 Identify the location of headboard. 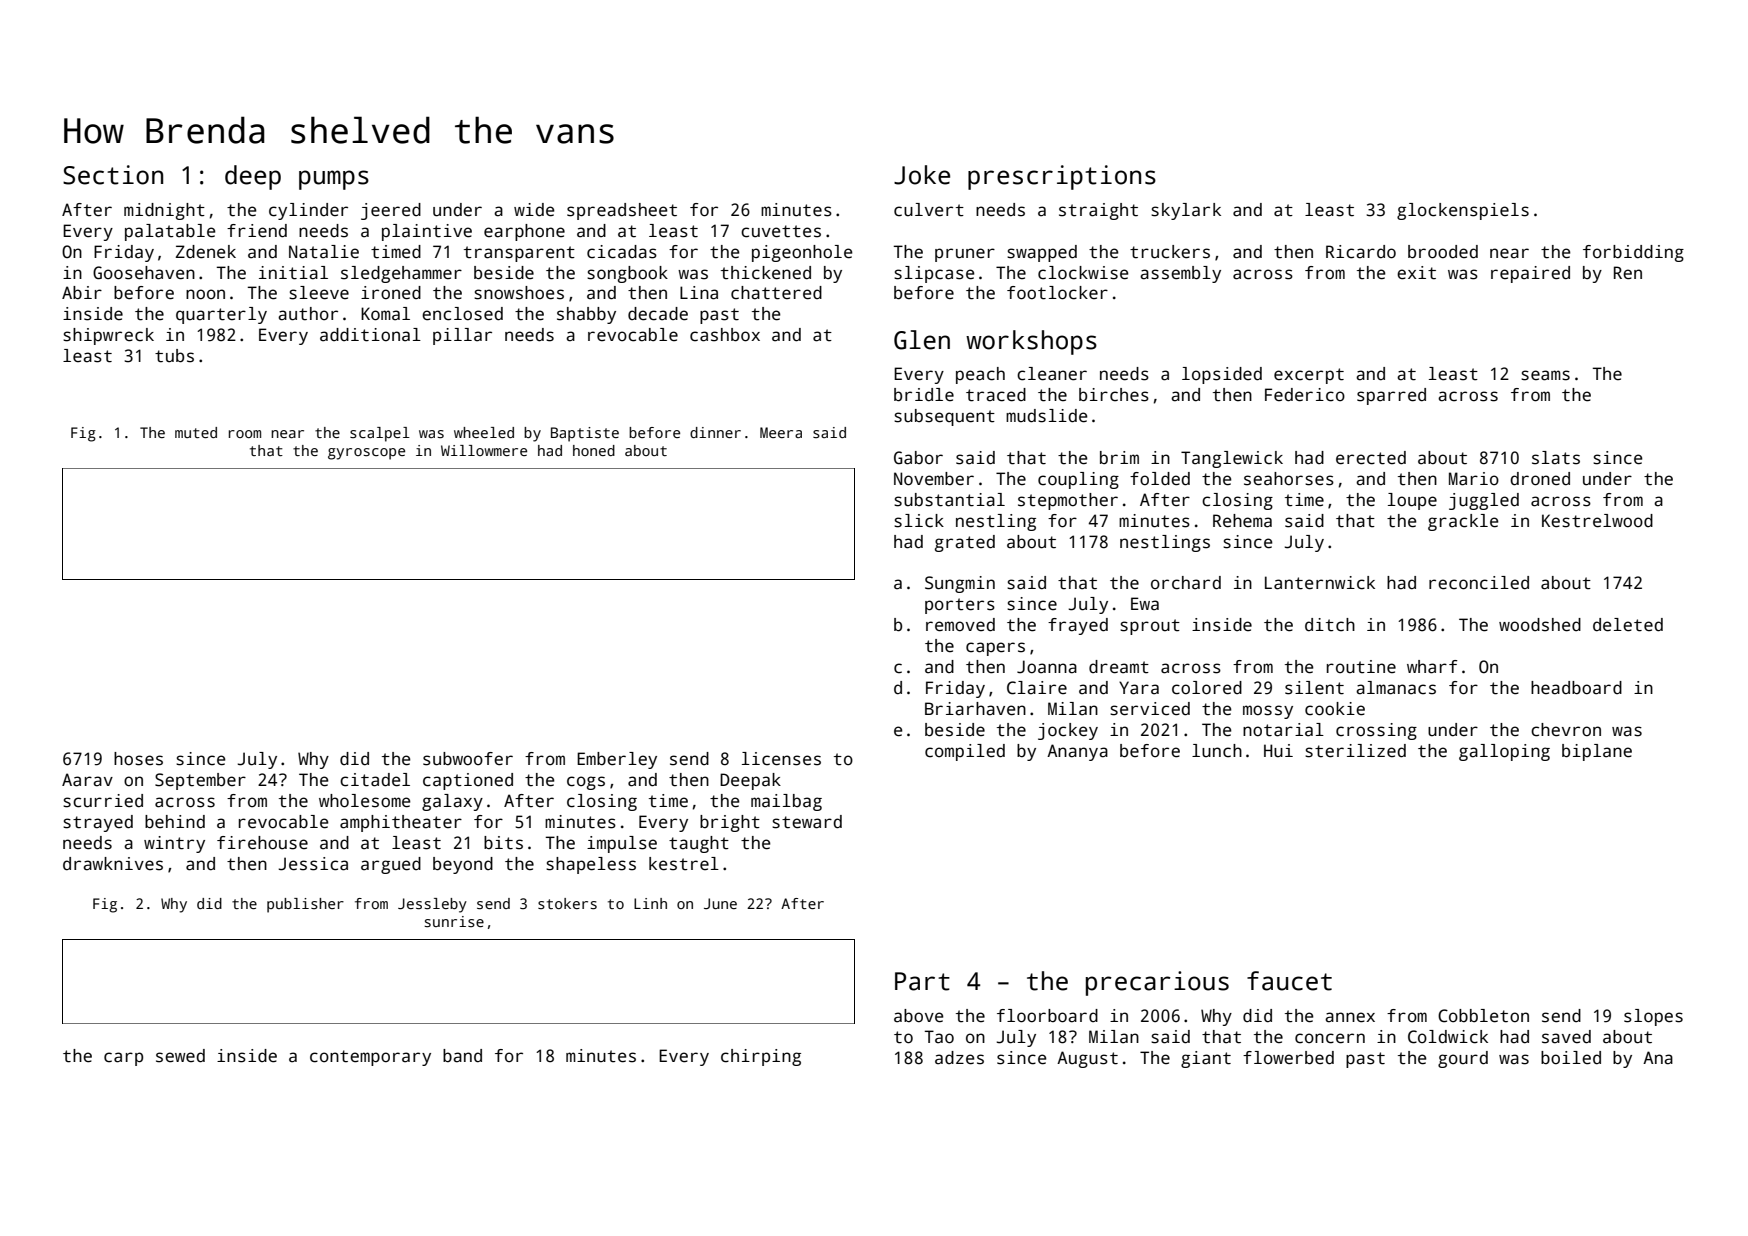
(1576, 688).
